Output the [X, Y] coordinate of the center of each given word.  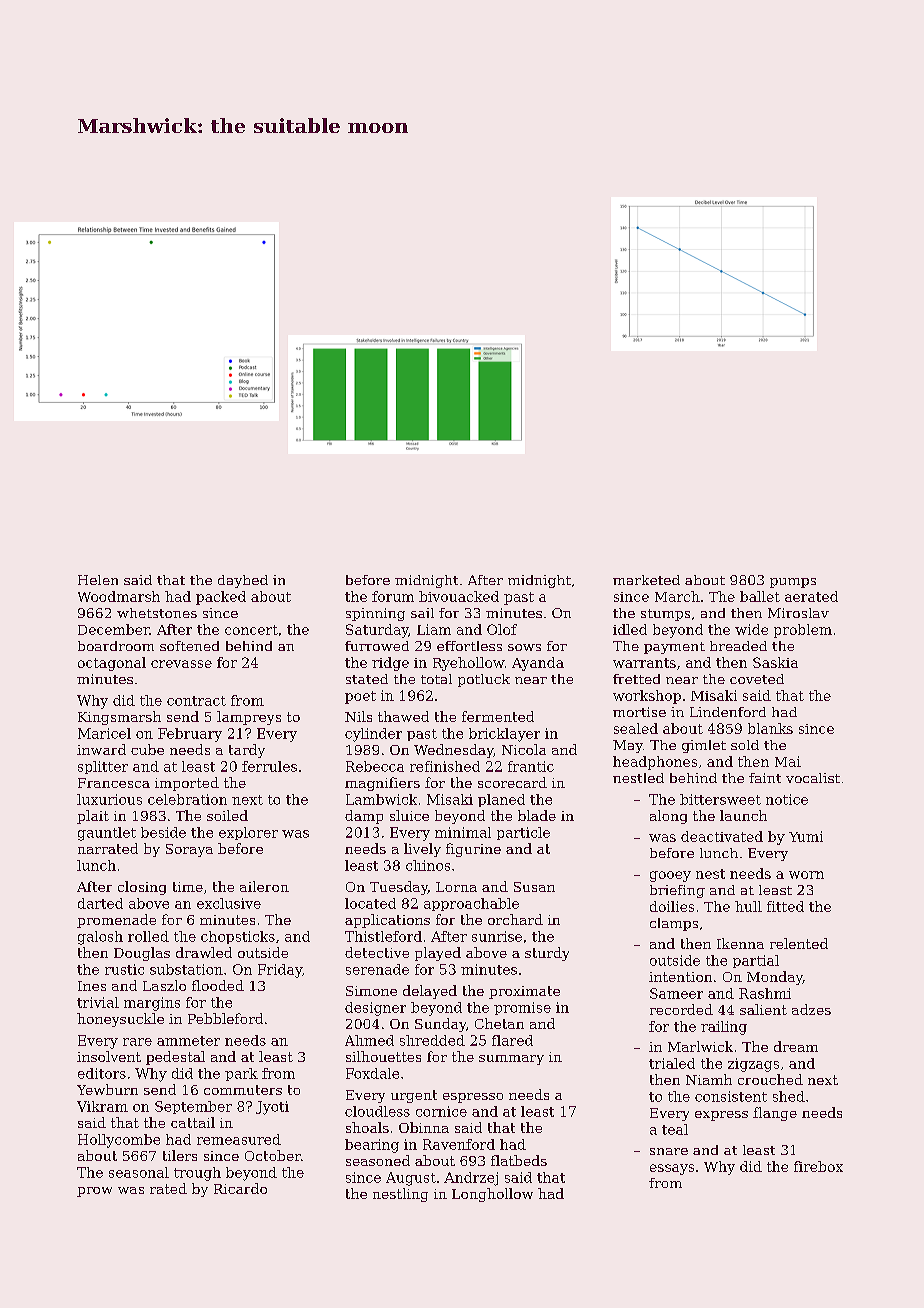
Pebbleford [225, 1018]
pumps [793, 583]
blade [537, 815]
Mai [788, 761]
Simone [371, 991]
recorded [681, 1009]
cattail [193, 1122]
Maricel [104, 733]
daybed [243, 581]
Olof [502, 629]
